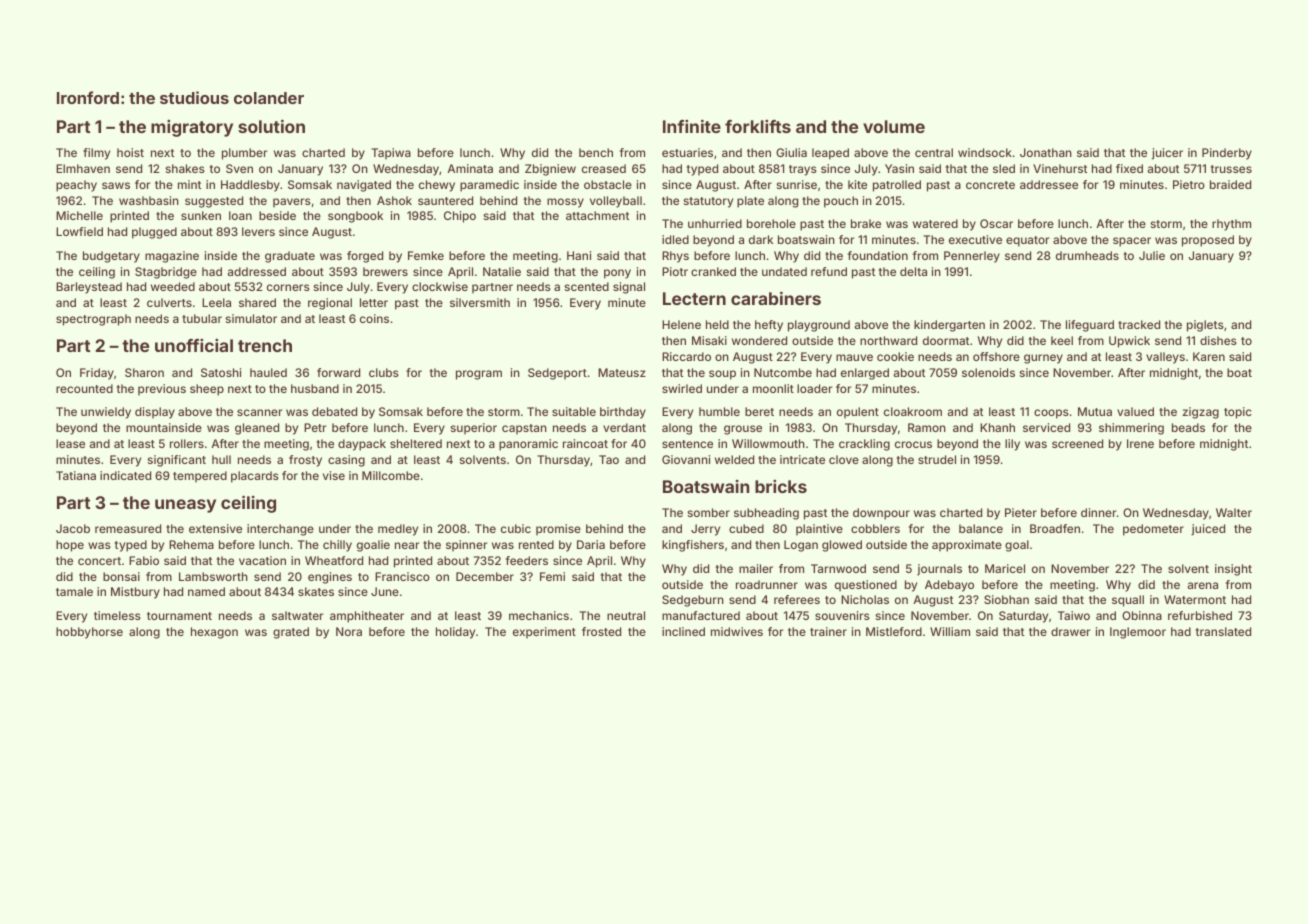 Image resolution: width=1308 pixels, height=924 pixels. What do you see at coordinates (365, 257) in the screenshot?
I see `forged` at bounding box center [365, 257].
